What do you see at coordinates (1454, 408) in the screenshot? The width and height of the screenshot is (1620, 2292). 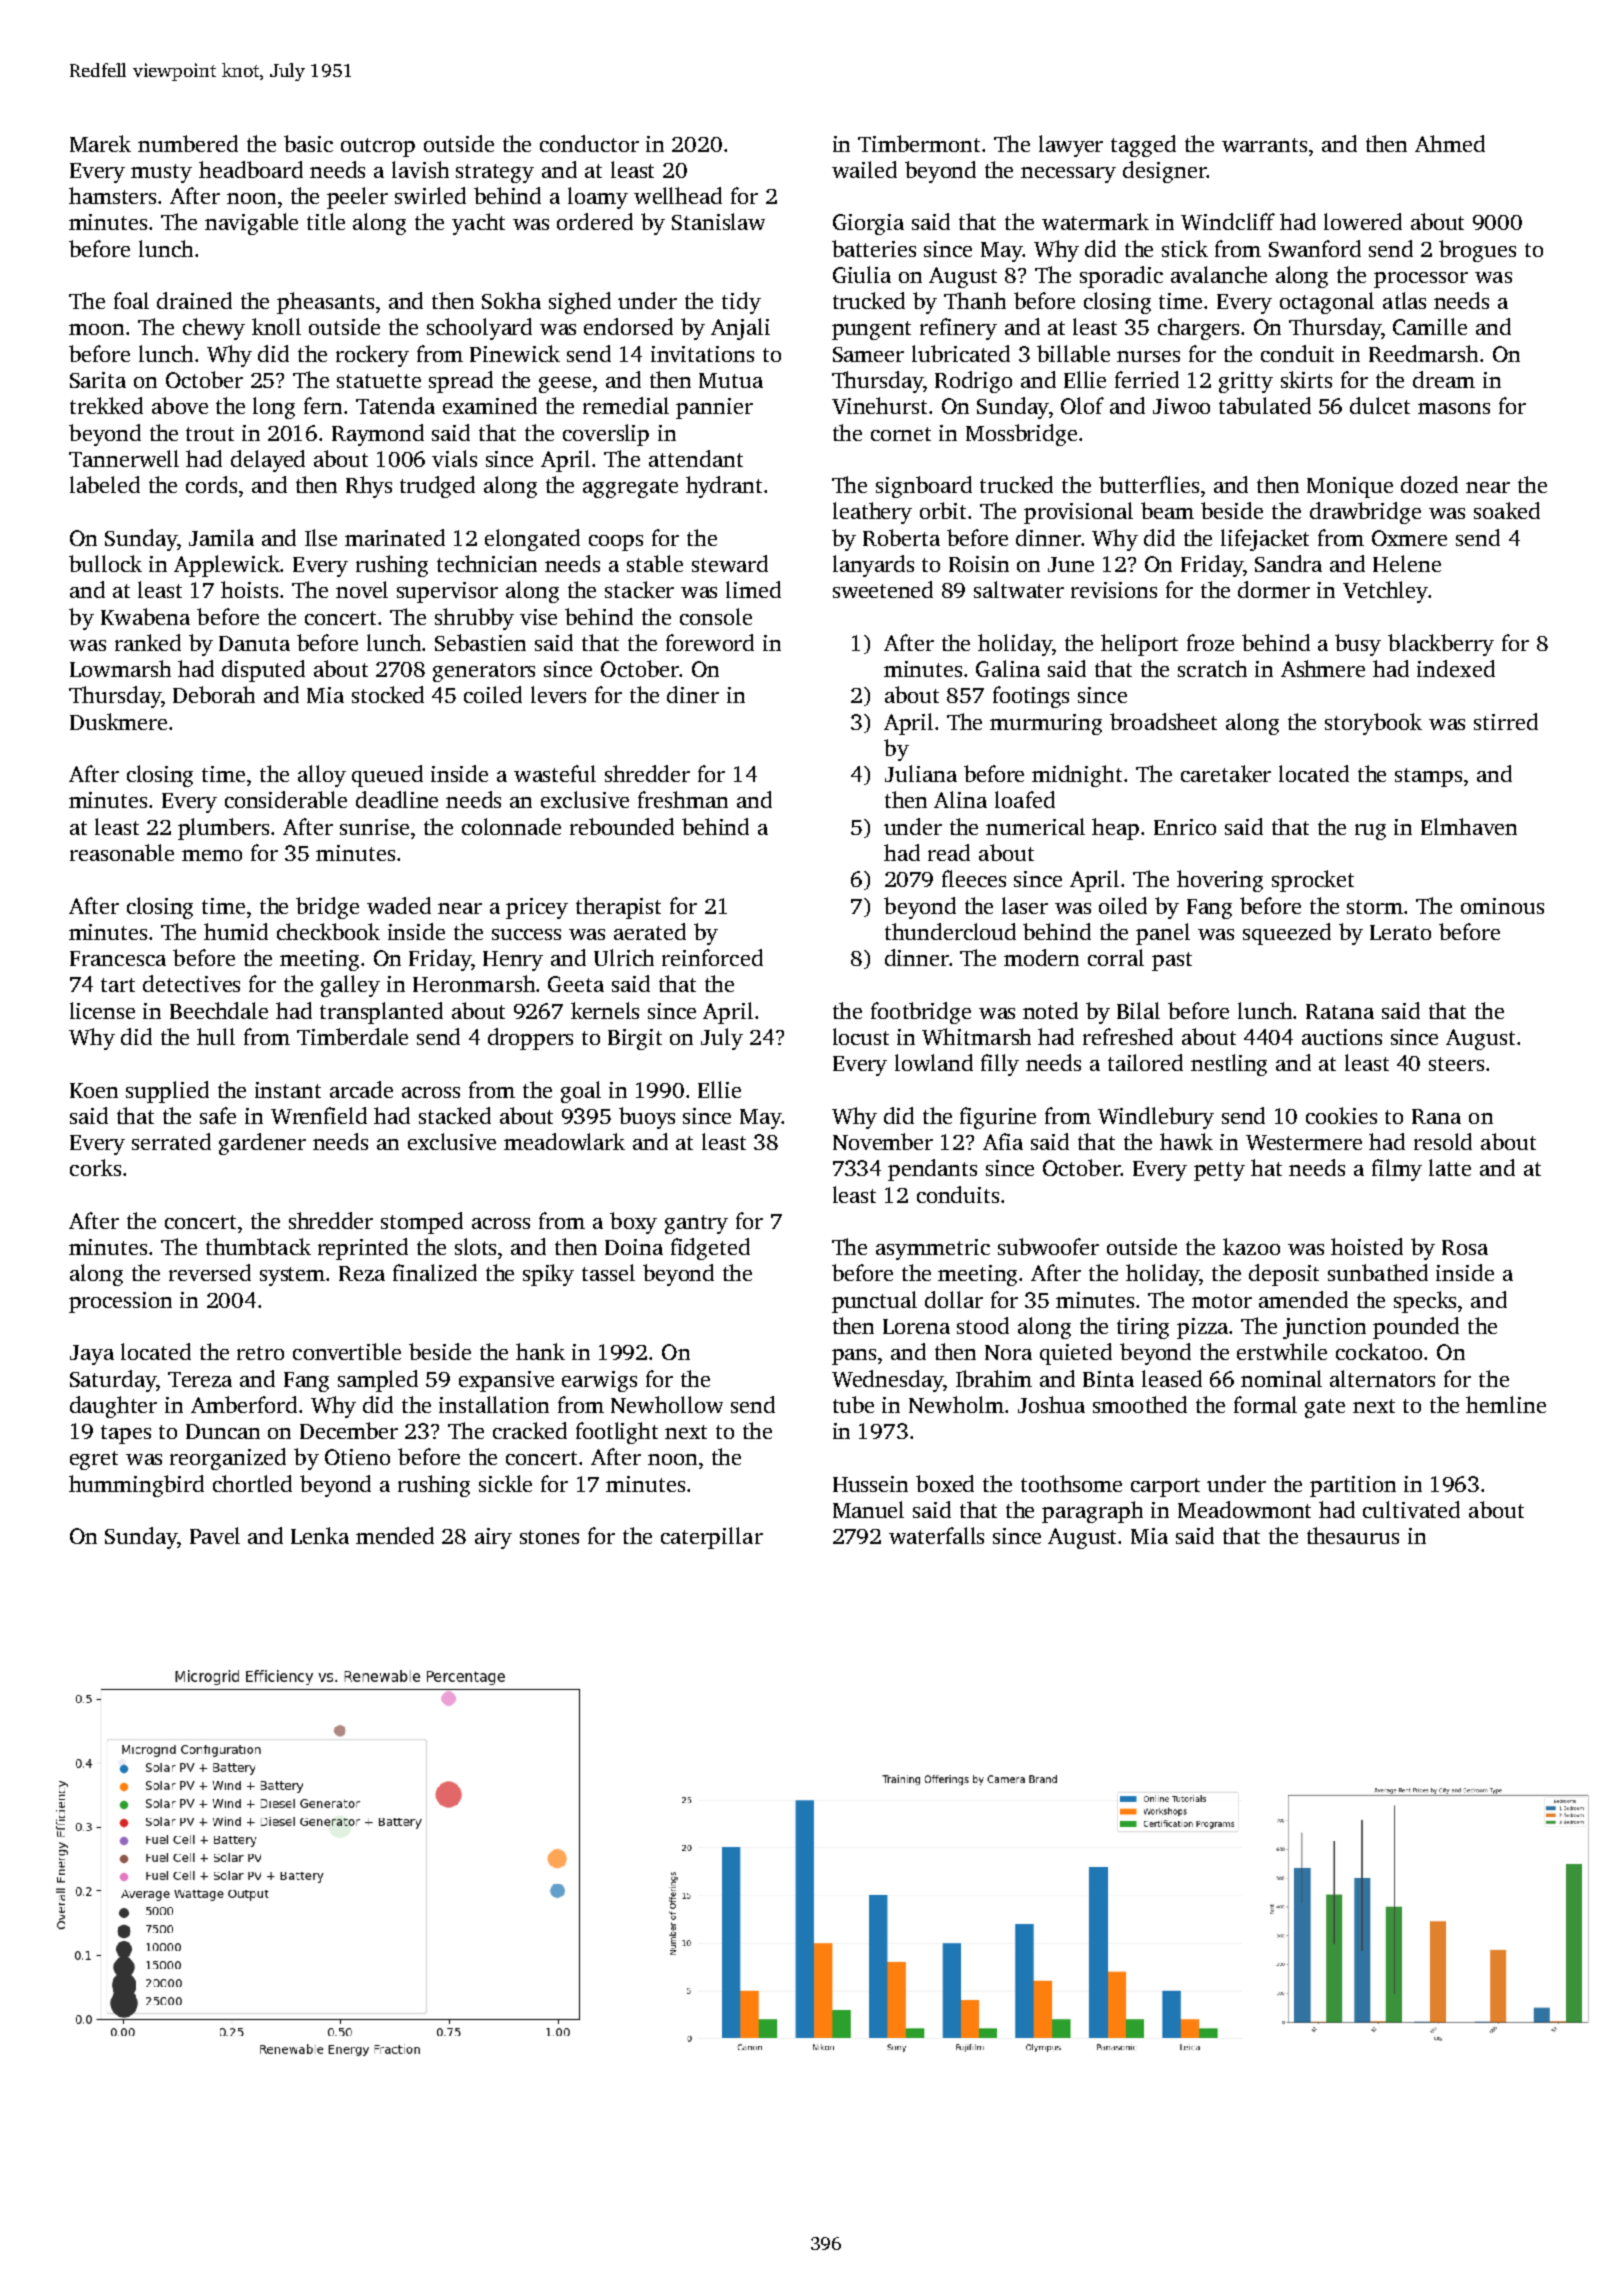 I see `masons` at bounding box center [1454, 408].
